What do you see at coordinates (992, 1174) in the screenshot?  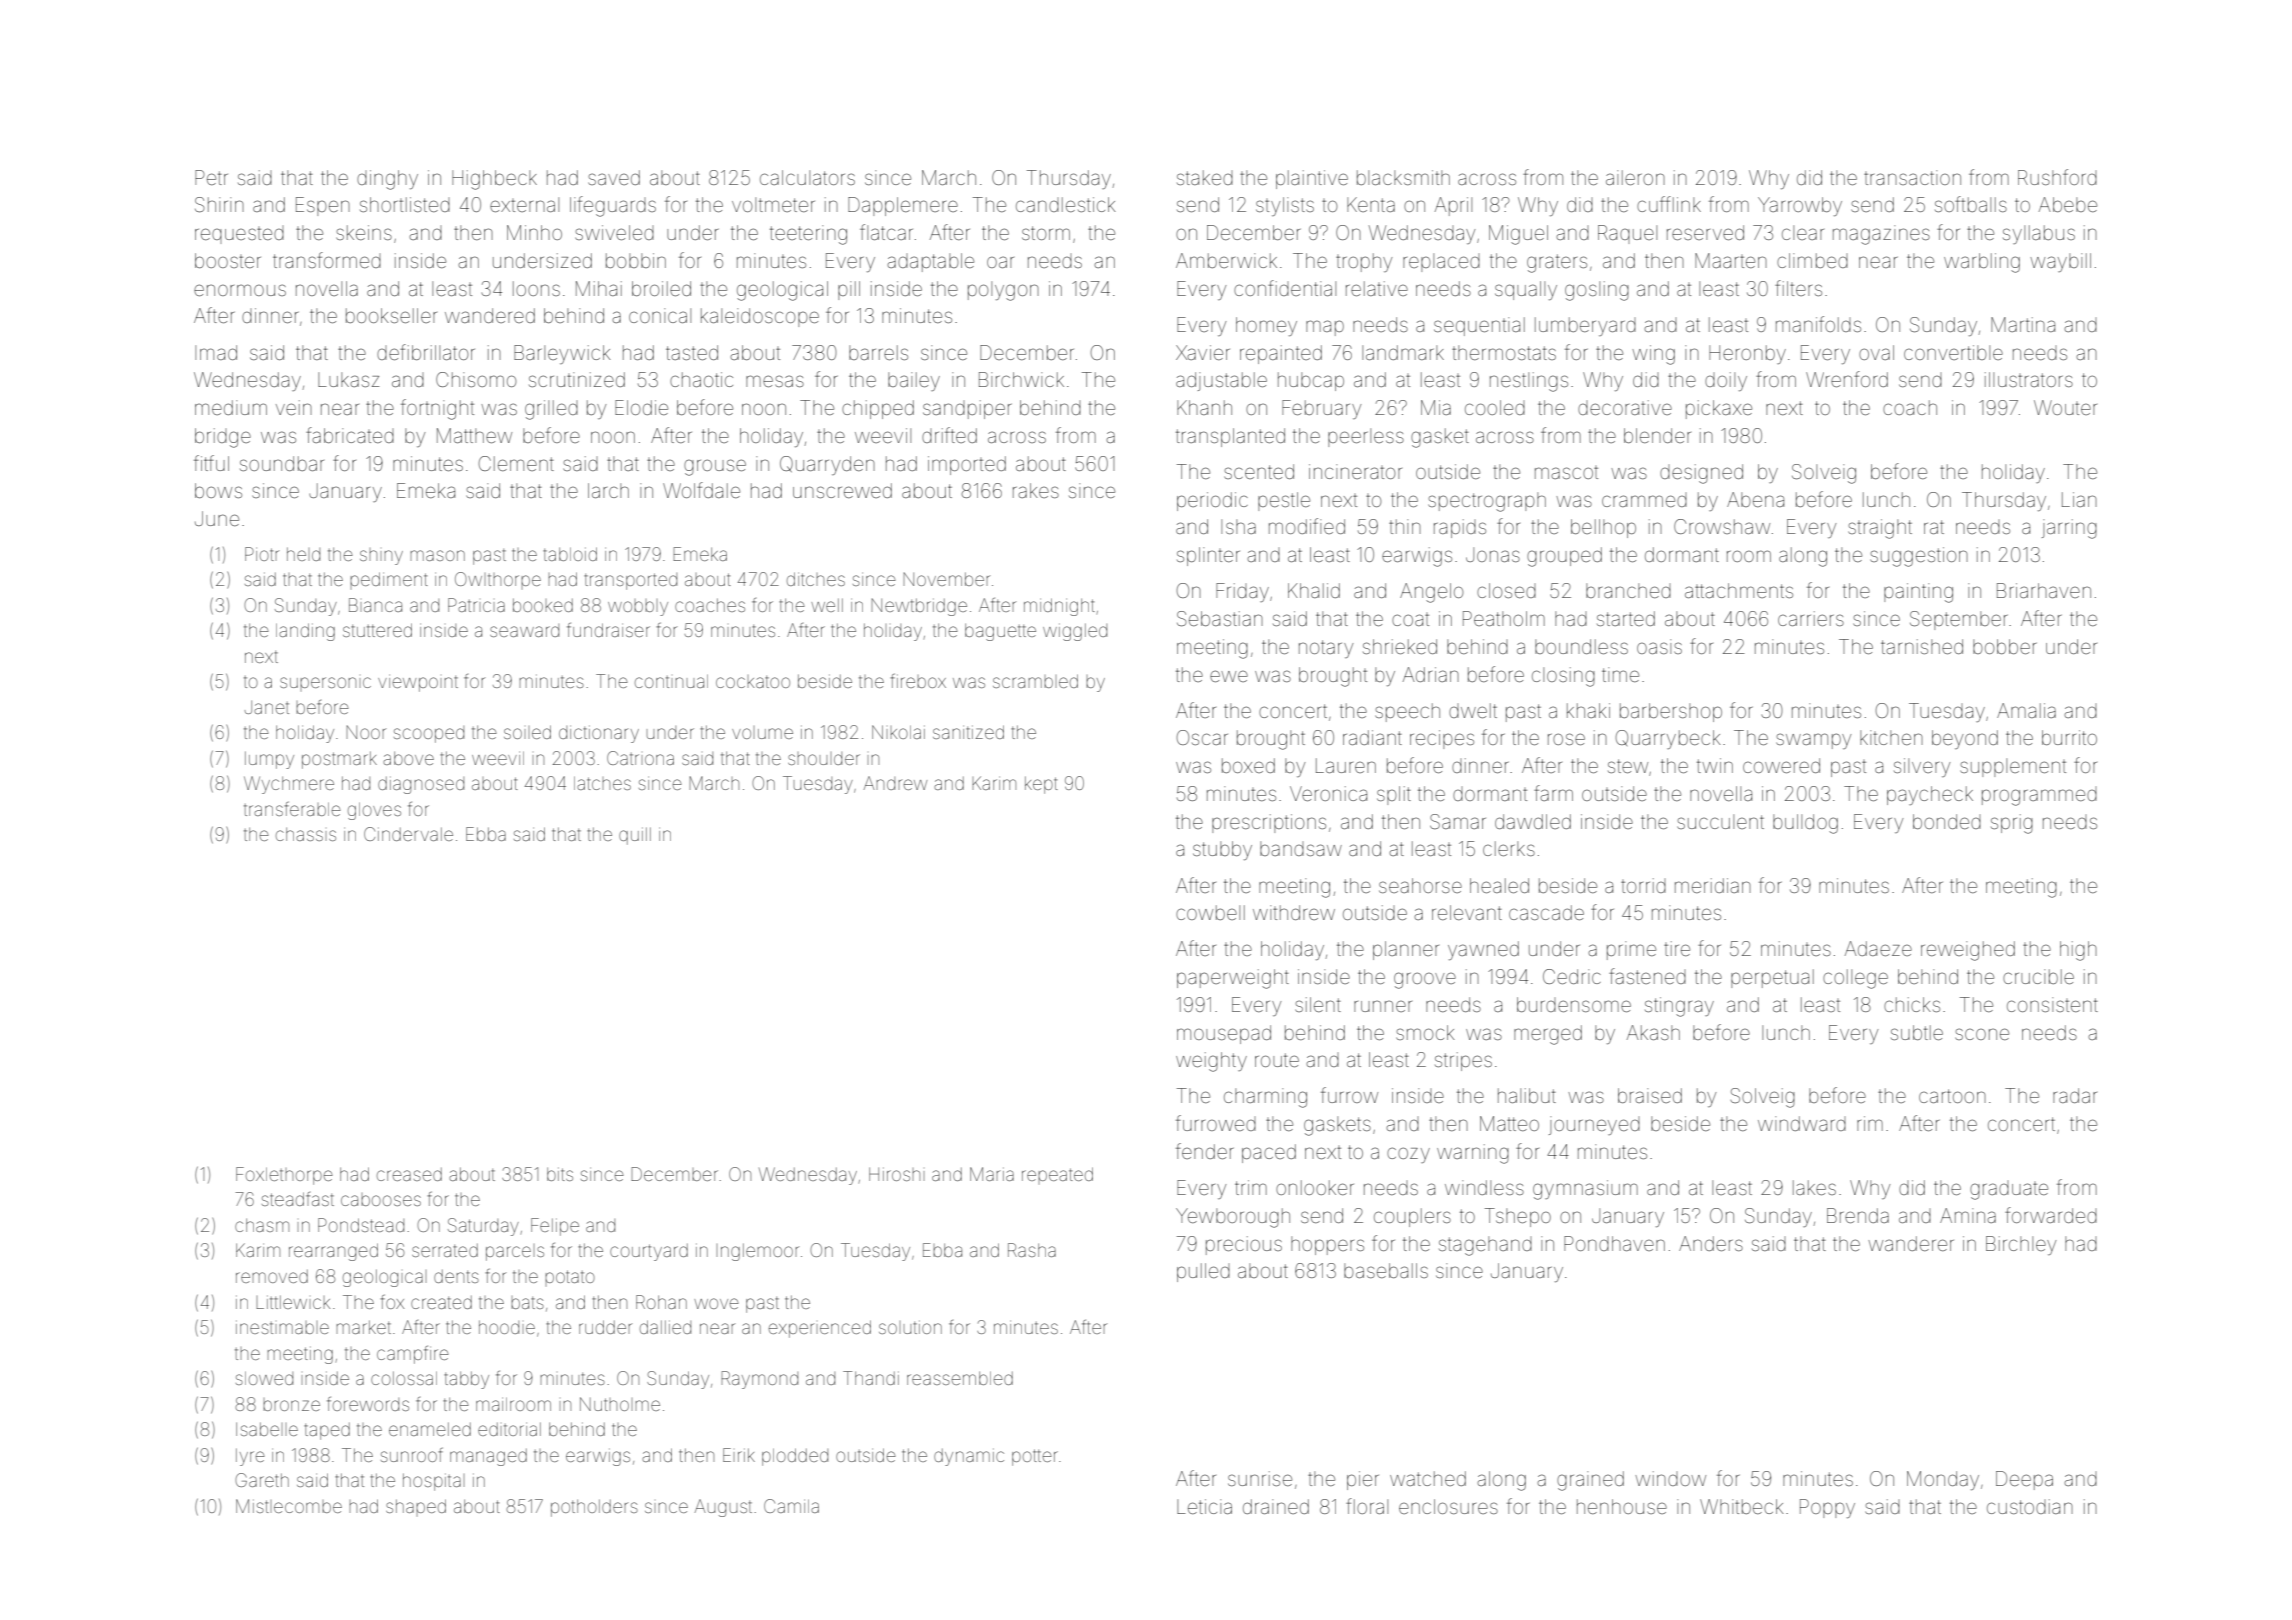 I see `Maria` at bounding box center [992, 1174].
